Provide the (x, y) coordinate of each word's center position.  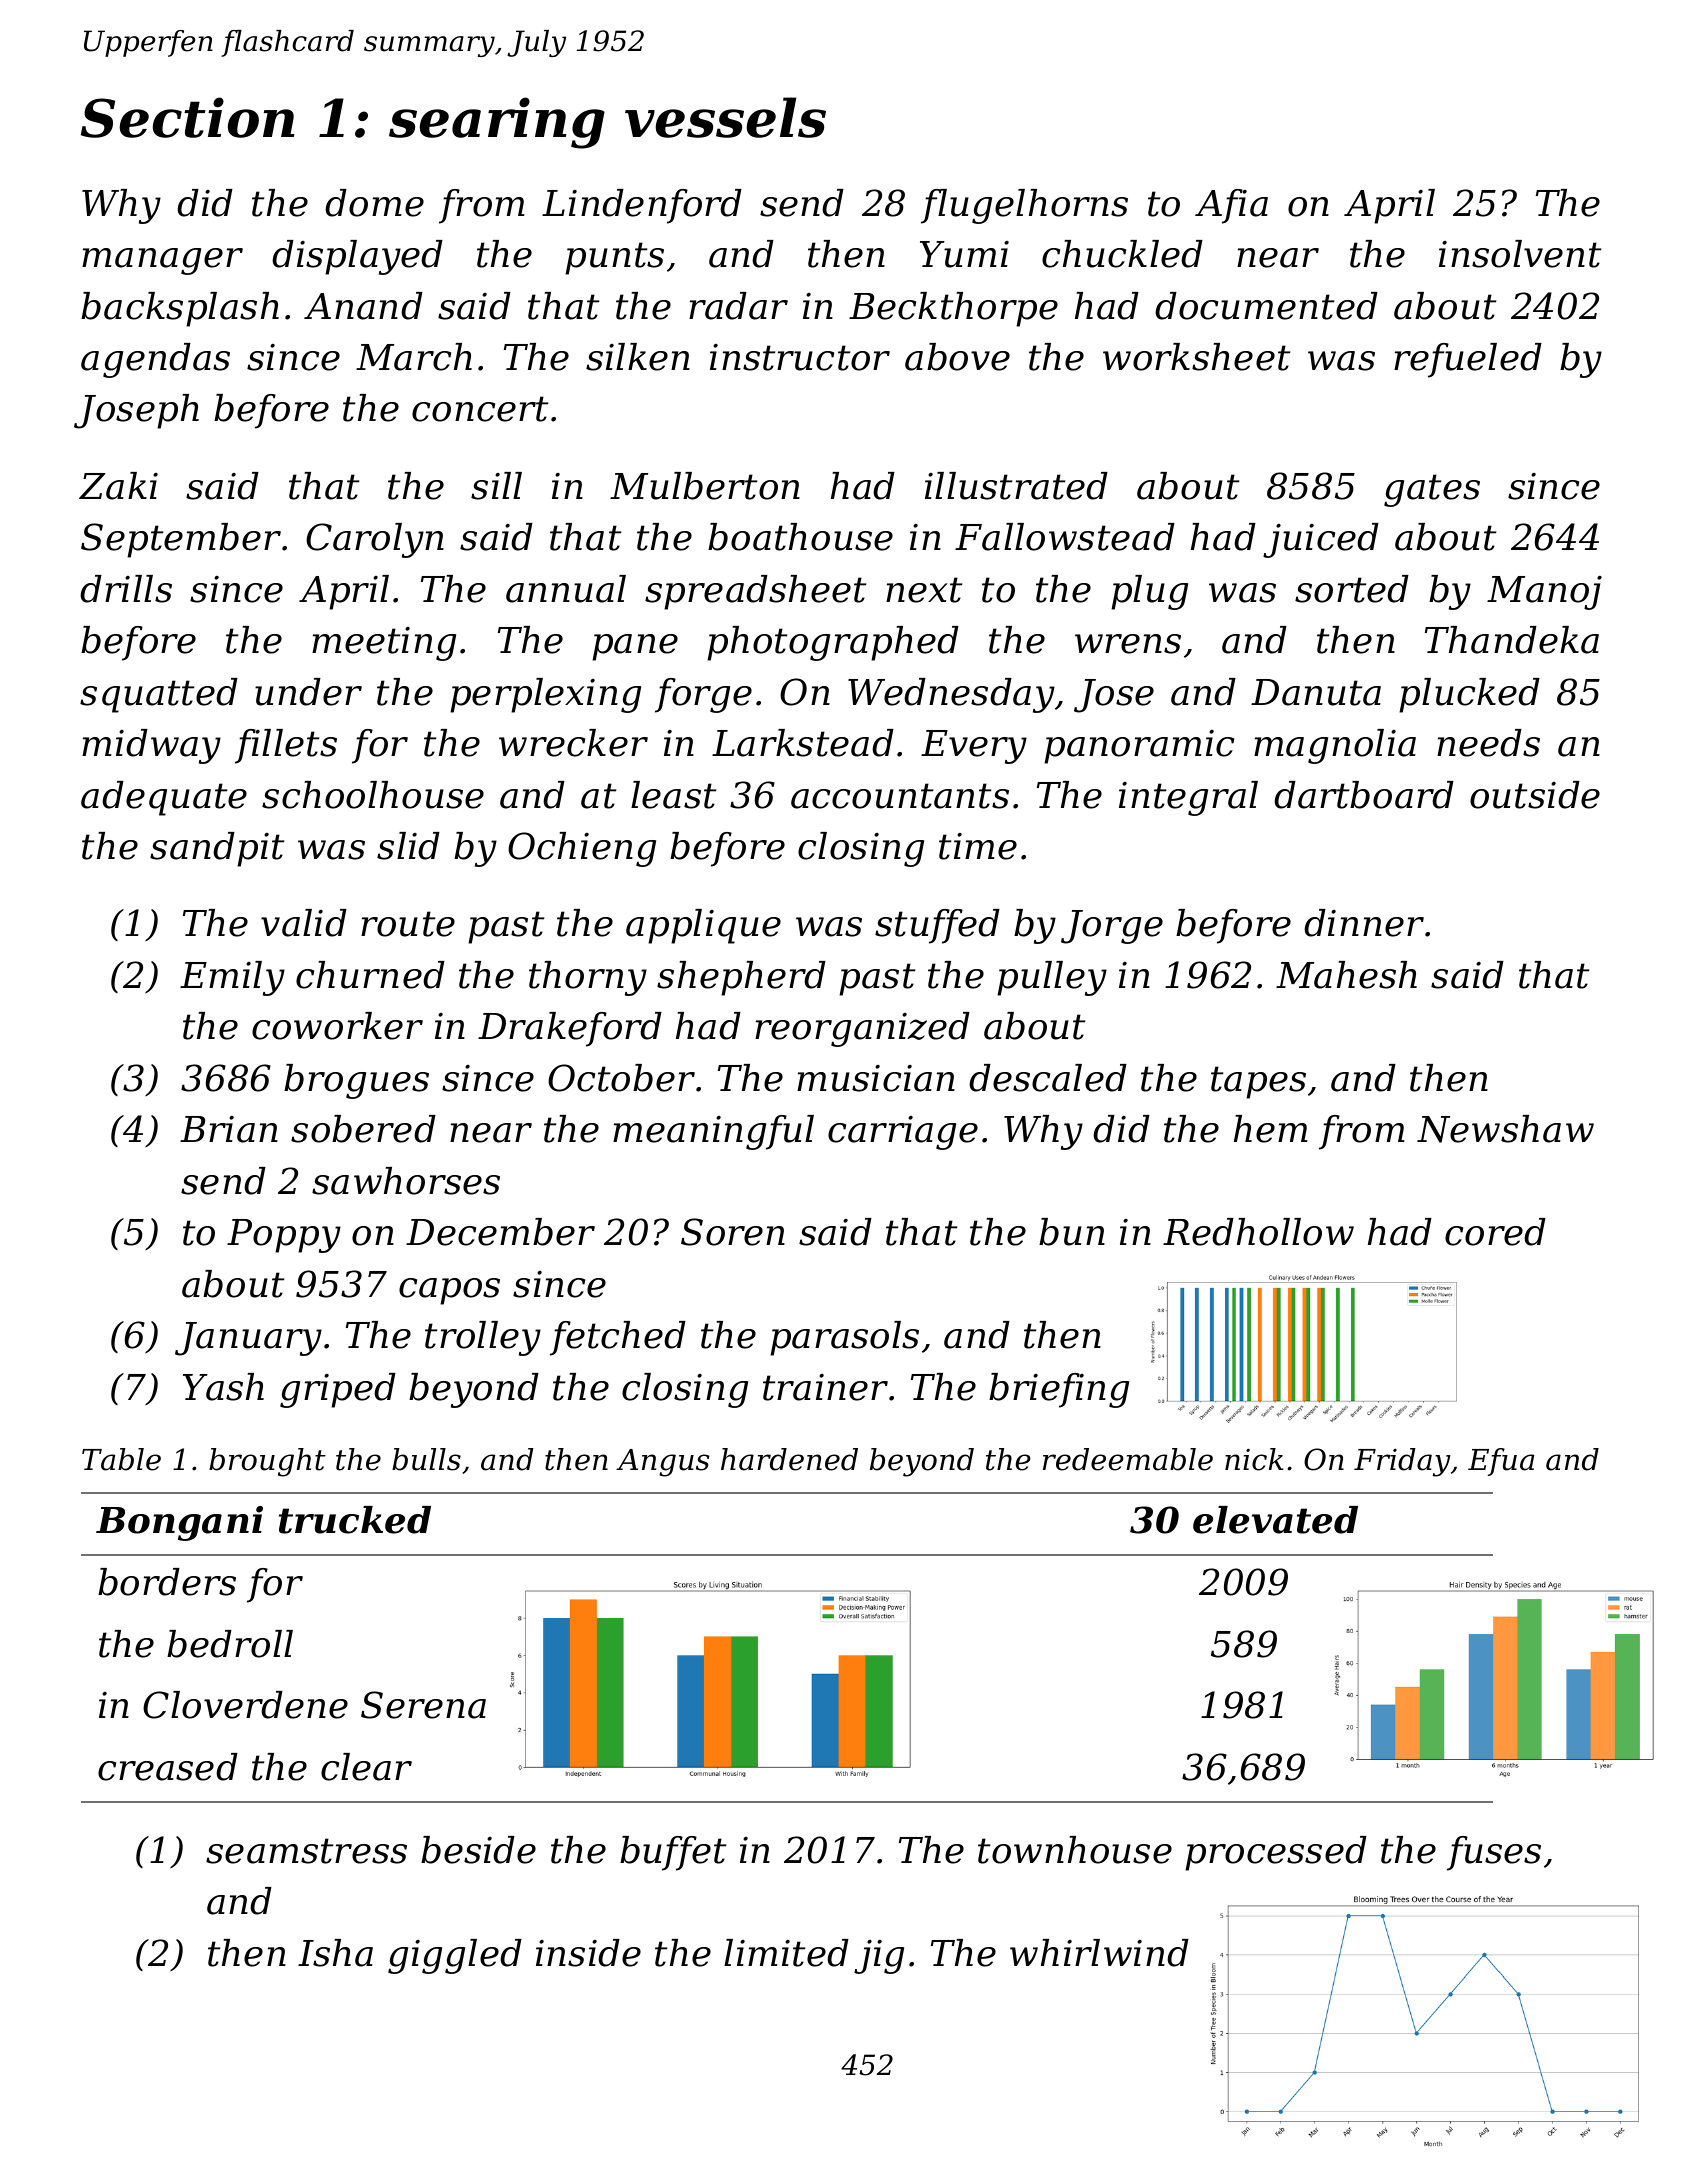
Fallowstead (1065, 537)
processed (1276, 1853)
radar (738, 306)
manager (162, 261)
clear (366, 1767)
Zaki (118, 486)
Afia (1231, 206)
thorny (588, 978)
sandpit (217, 849)
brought (267, 1462)
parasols (844, 1338)
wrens (1128, 644)
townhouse (1075, 1850)
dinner (1364, 923)
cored (1495, 1232)
